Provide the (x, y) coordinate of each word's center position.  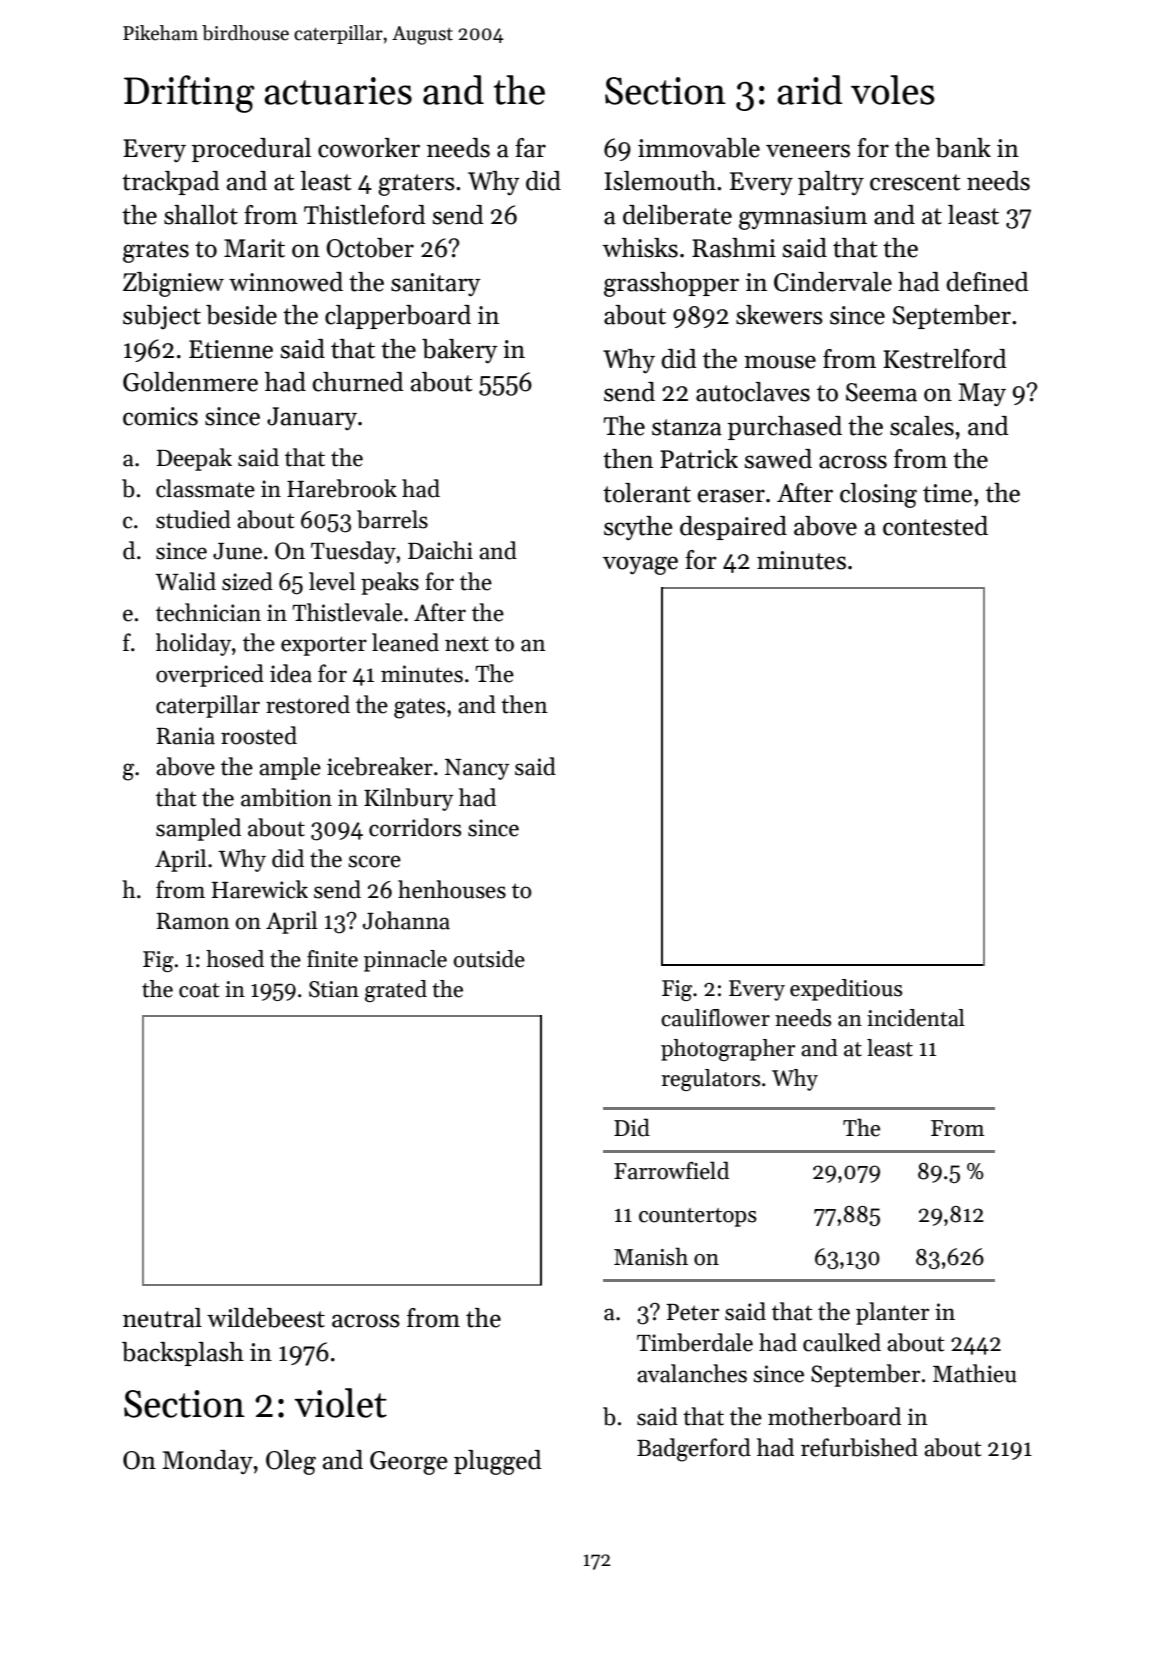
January (312, 418)
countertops (698, 1217)
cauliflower (715, 1018)
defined (987, 282)
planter (892, 1313)
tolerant (647, 493)
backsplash (183, 1354)
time (947, 493)
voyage (640, 565)
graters (416, 185)
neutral (162, 1318)
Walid (185, 581)
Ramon (193, 921)
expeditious (846, 990)
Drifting (189, 94)
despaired (733, 528)
